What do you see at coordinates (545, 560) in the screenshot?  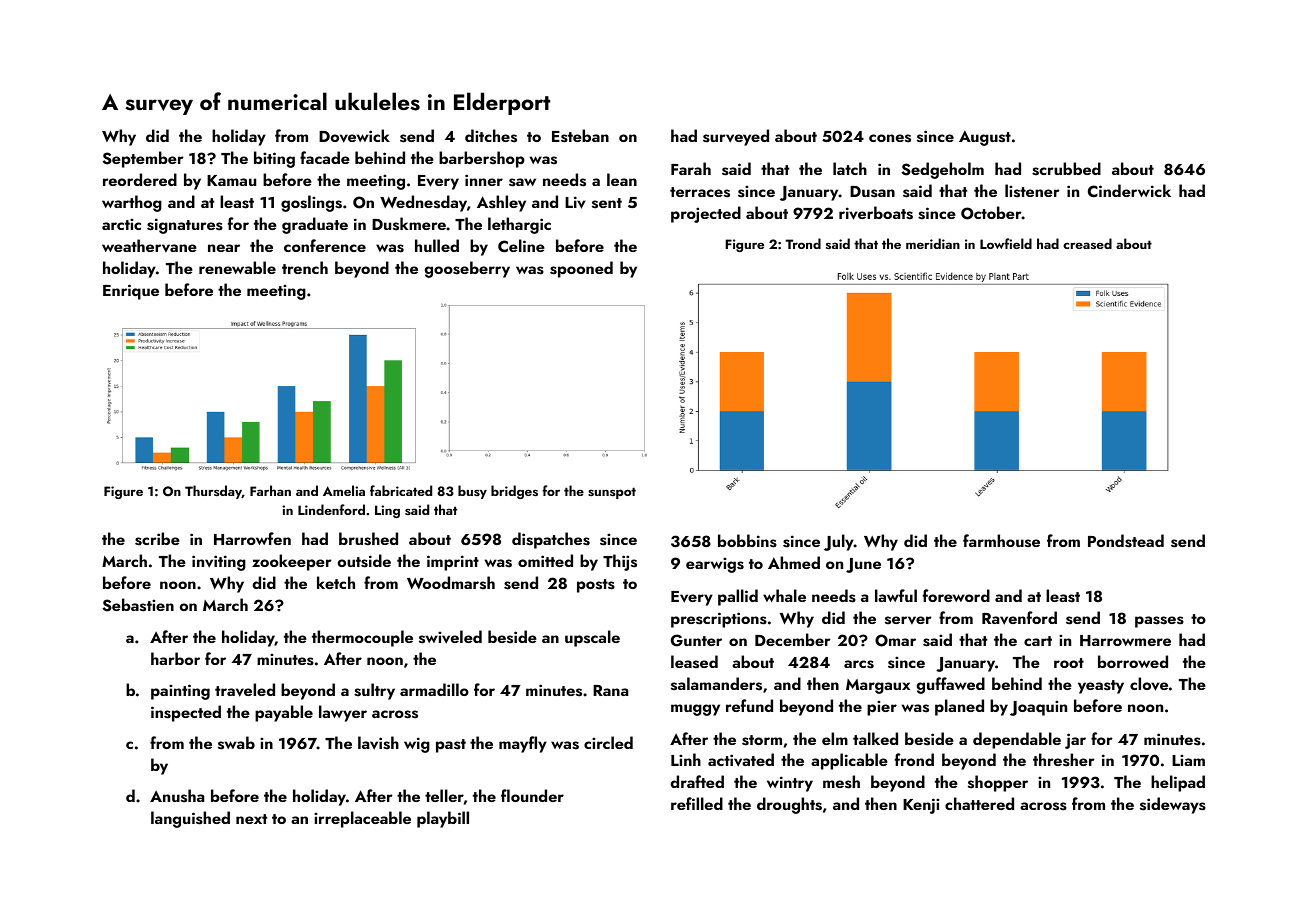 I see `omitted` at bounding box center [545, 560].
